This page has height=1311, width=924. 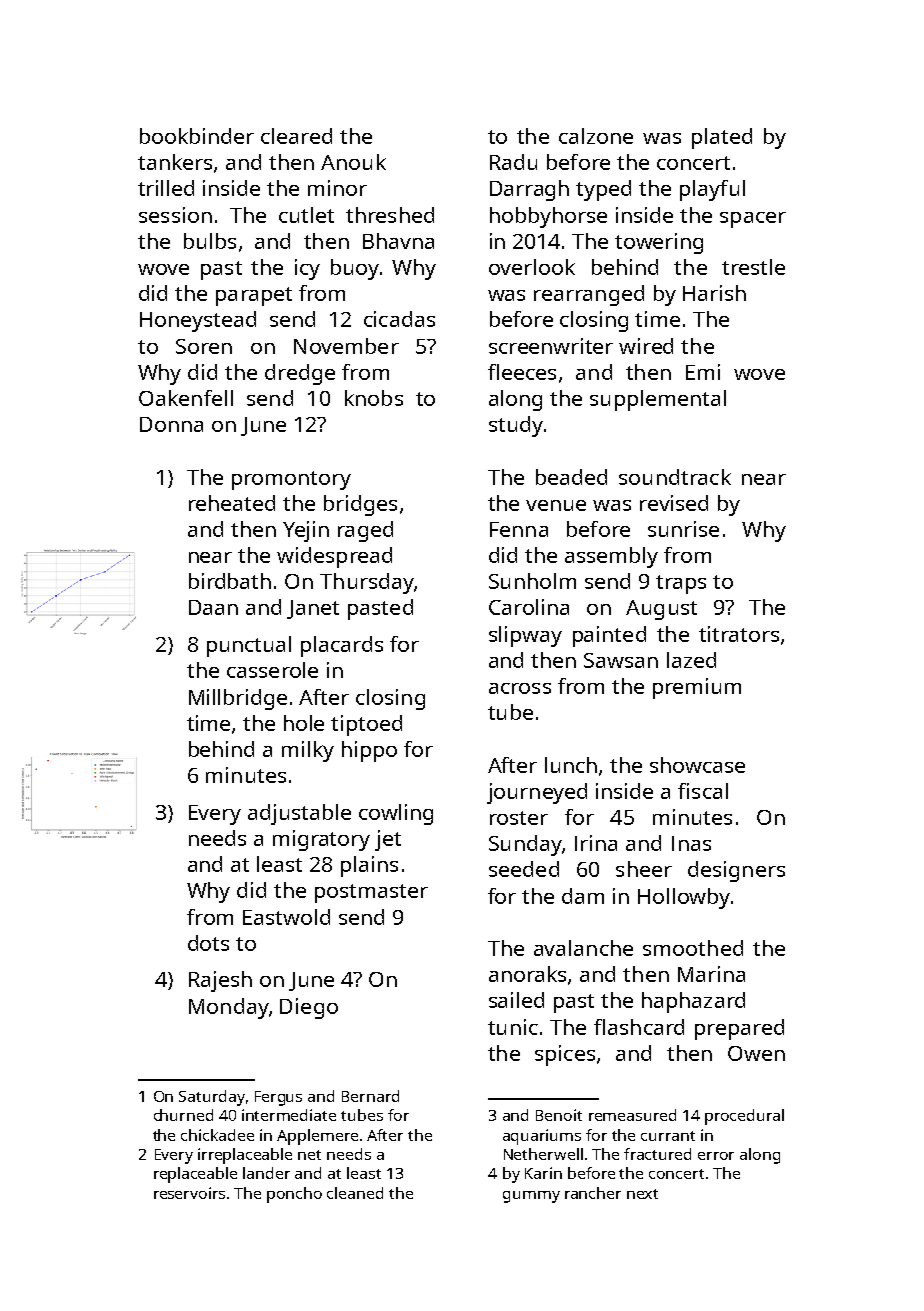 What do you see at coordinates (238, 699) in the page?
I see `Millbridge` at bounding box center [238, 699].
